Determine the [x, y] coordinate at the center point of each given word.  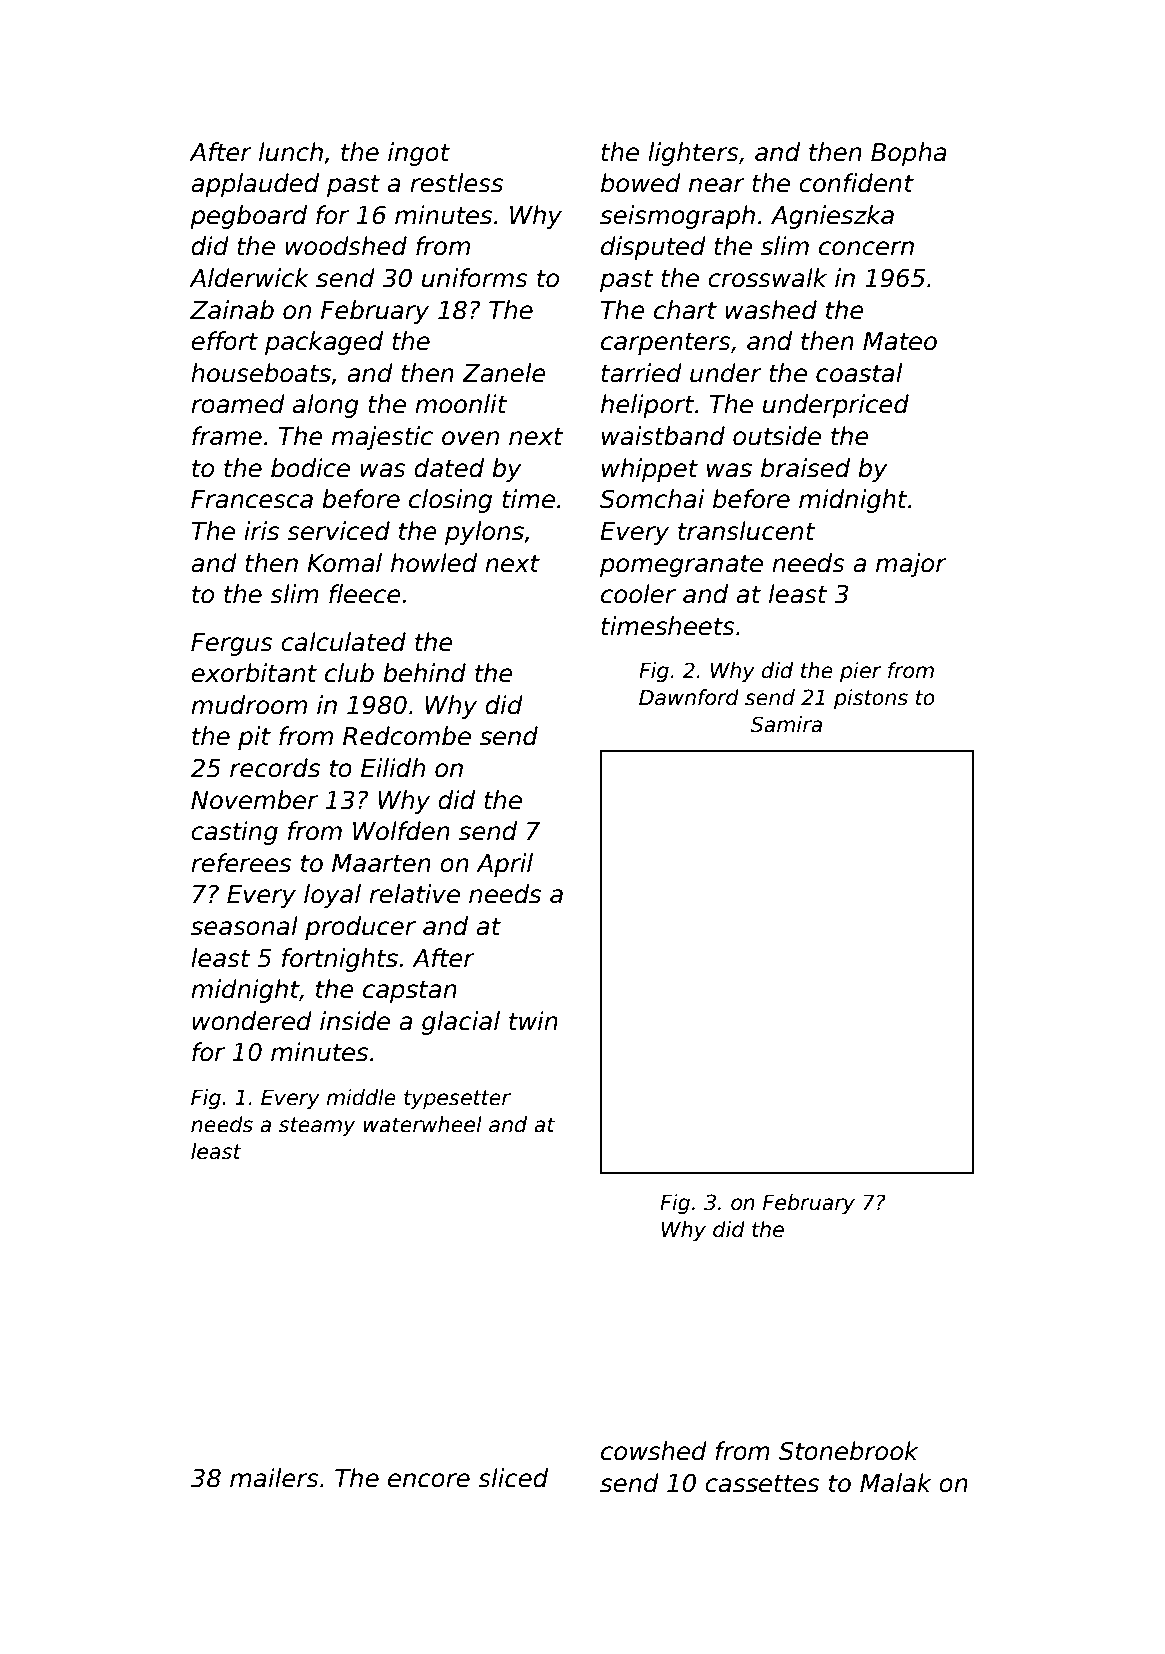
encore [429, 1480]
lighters [693, 154]
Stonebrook [848, 1451]
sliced [513, 1478]
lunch [291, 152]
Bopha [909, 154]
